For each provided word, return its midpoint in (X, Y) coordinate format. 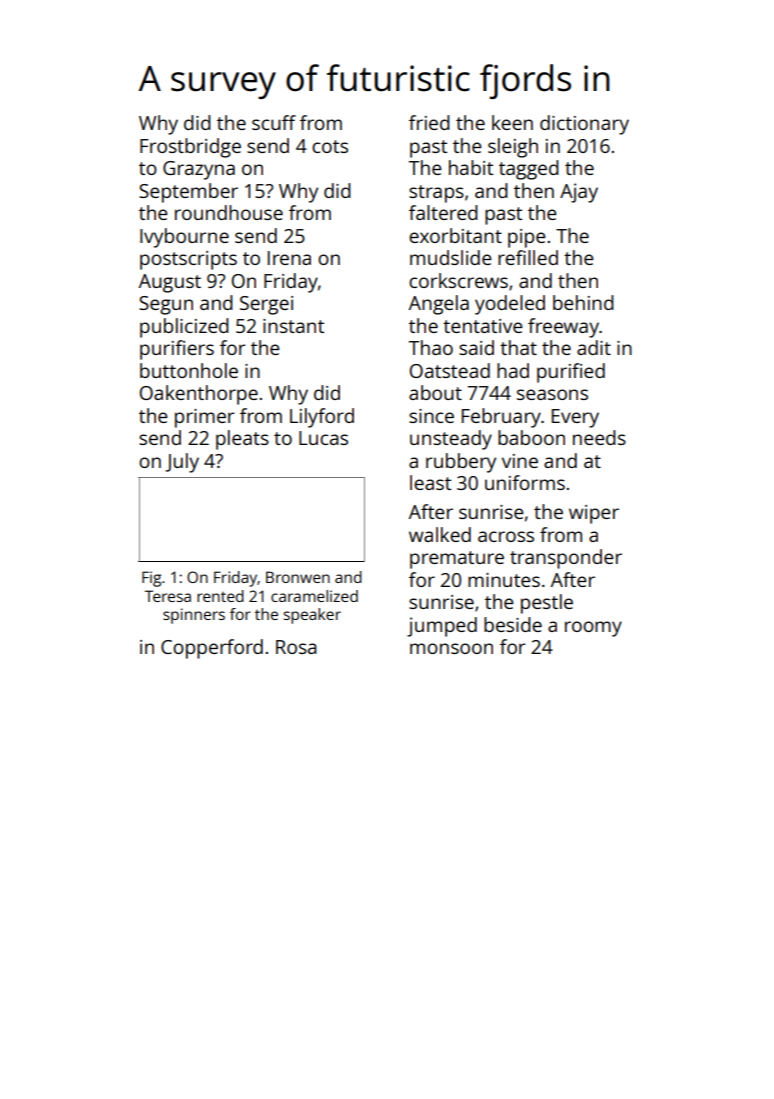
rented (220, 596)
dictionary (584, 125)
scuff (274, 122)
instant (293, 326)
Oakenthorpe (199, 395)
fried (429, 122)
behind (583, 302)
